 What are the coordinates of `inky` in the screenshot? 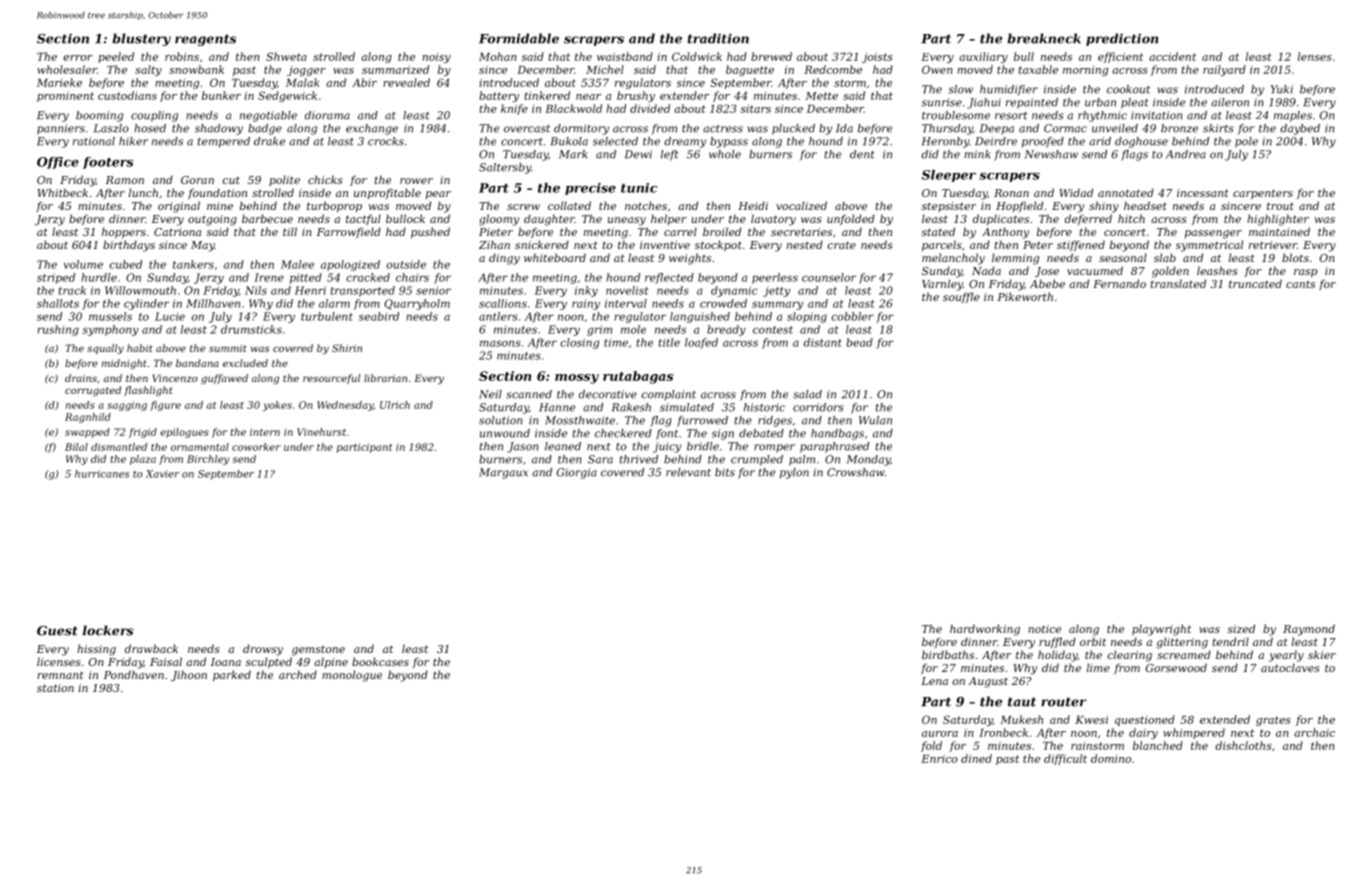 It's located at (586, 291).
